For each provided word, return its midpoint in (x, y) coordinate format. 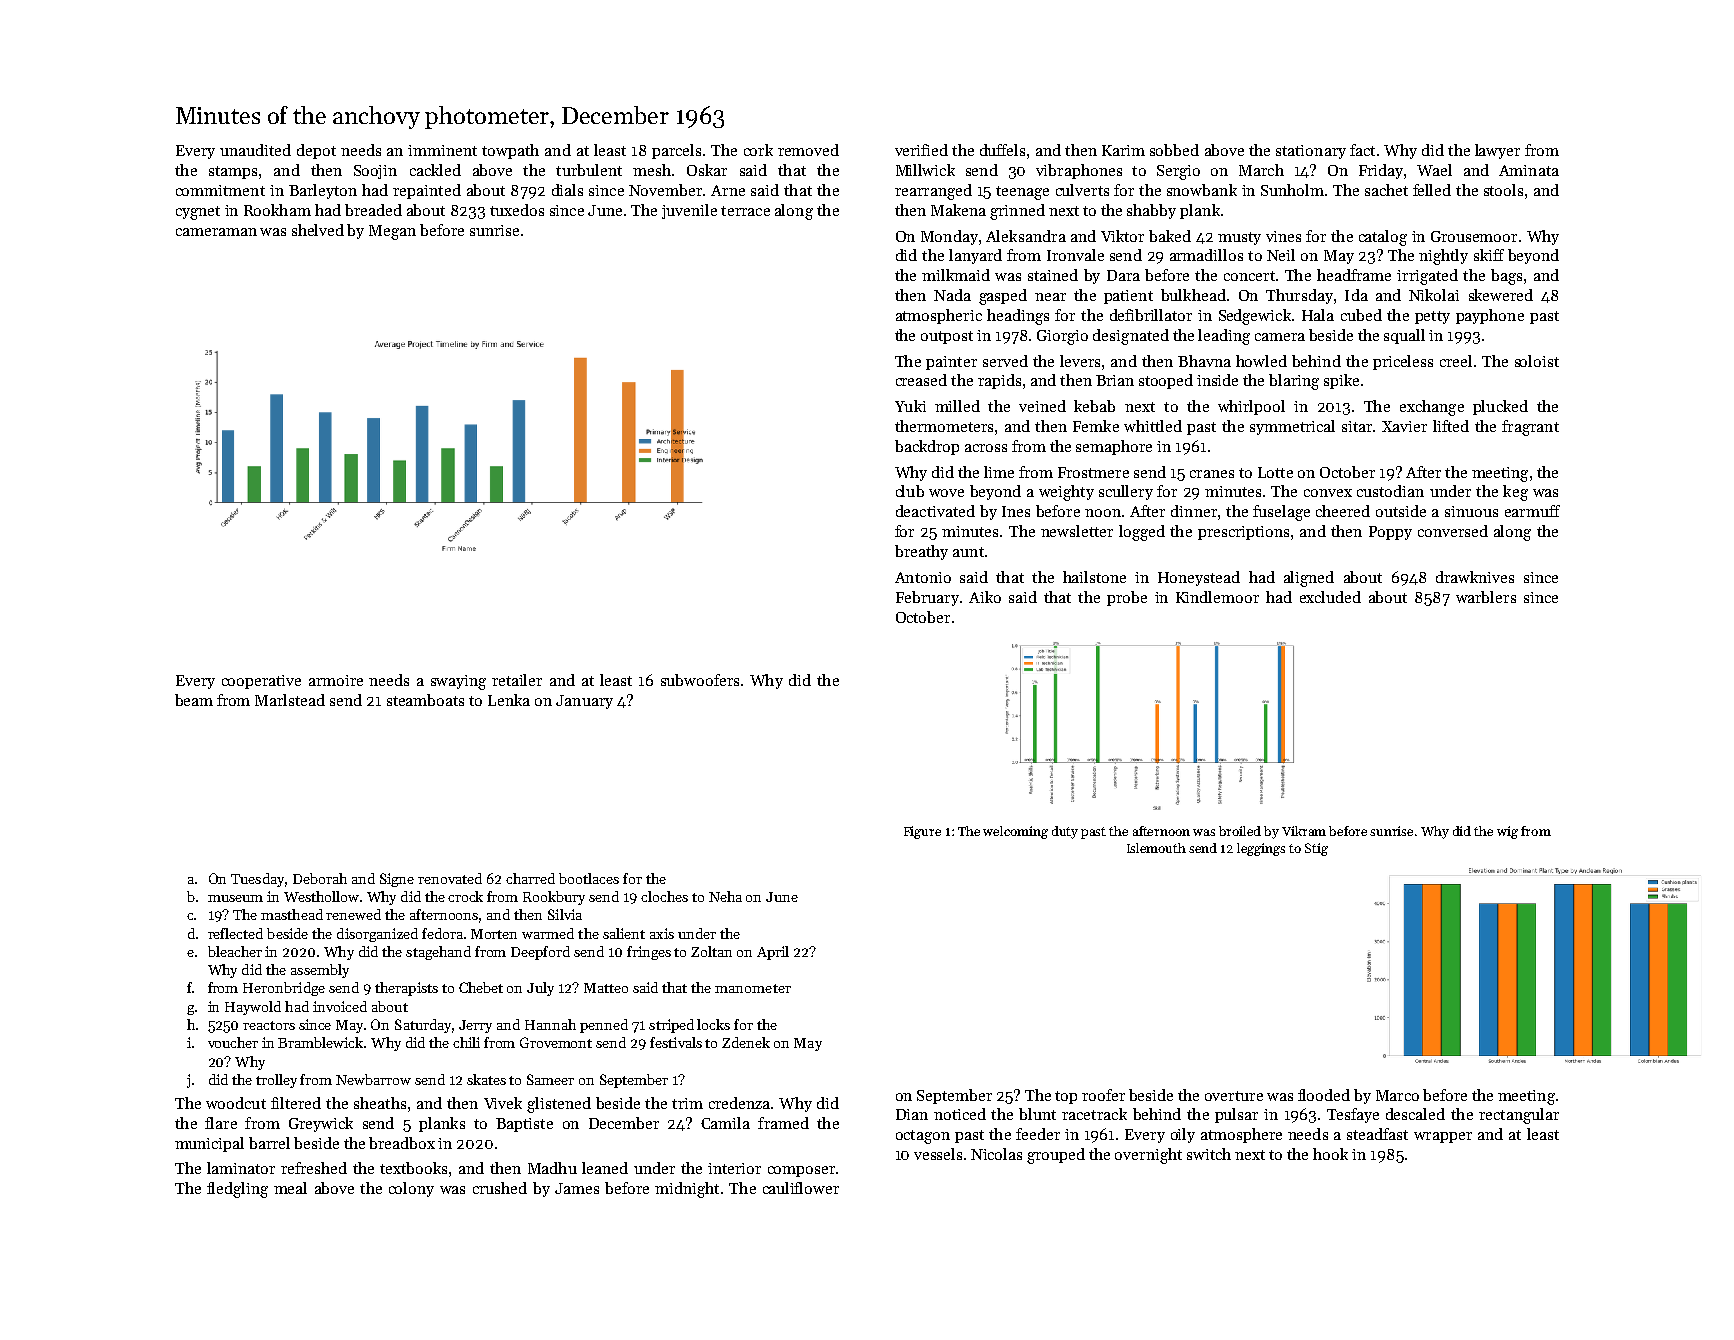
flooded (1324, 1095)
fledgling (237, 1190)
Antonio (923, 577)
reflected (235, 933)
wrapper (1443, 1137)
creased (921, 380)
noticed (960, 1114)
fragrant (1530, 428)
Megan (392, 232)
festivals (676, 1042)
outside (1401, 511)
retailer (517, 680)
